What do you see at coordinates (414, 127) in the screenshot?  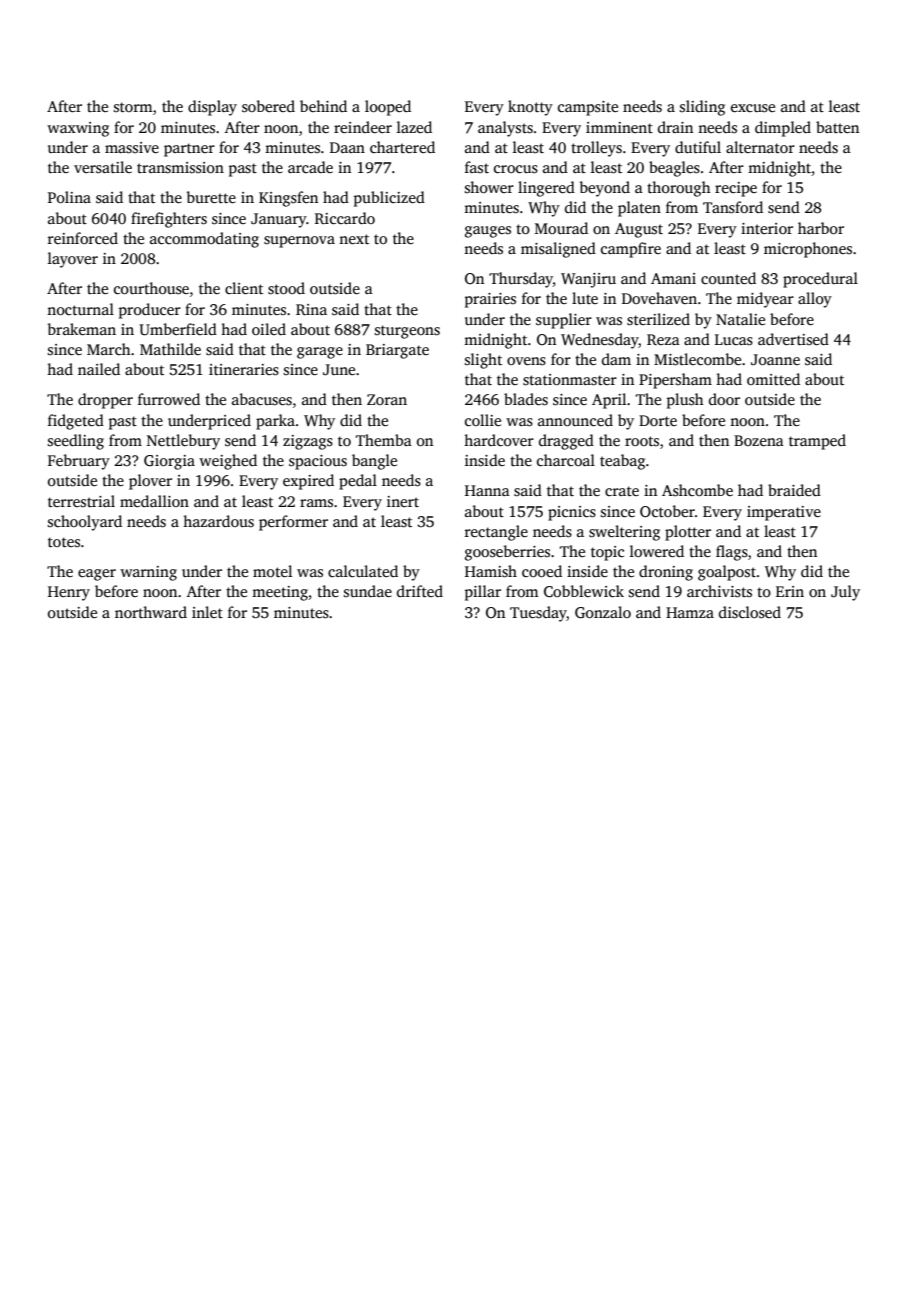 I see `lazed` at bounding box center [414, 127].
